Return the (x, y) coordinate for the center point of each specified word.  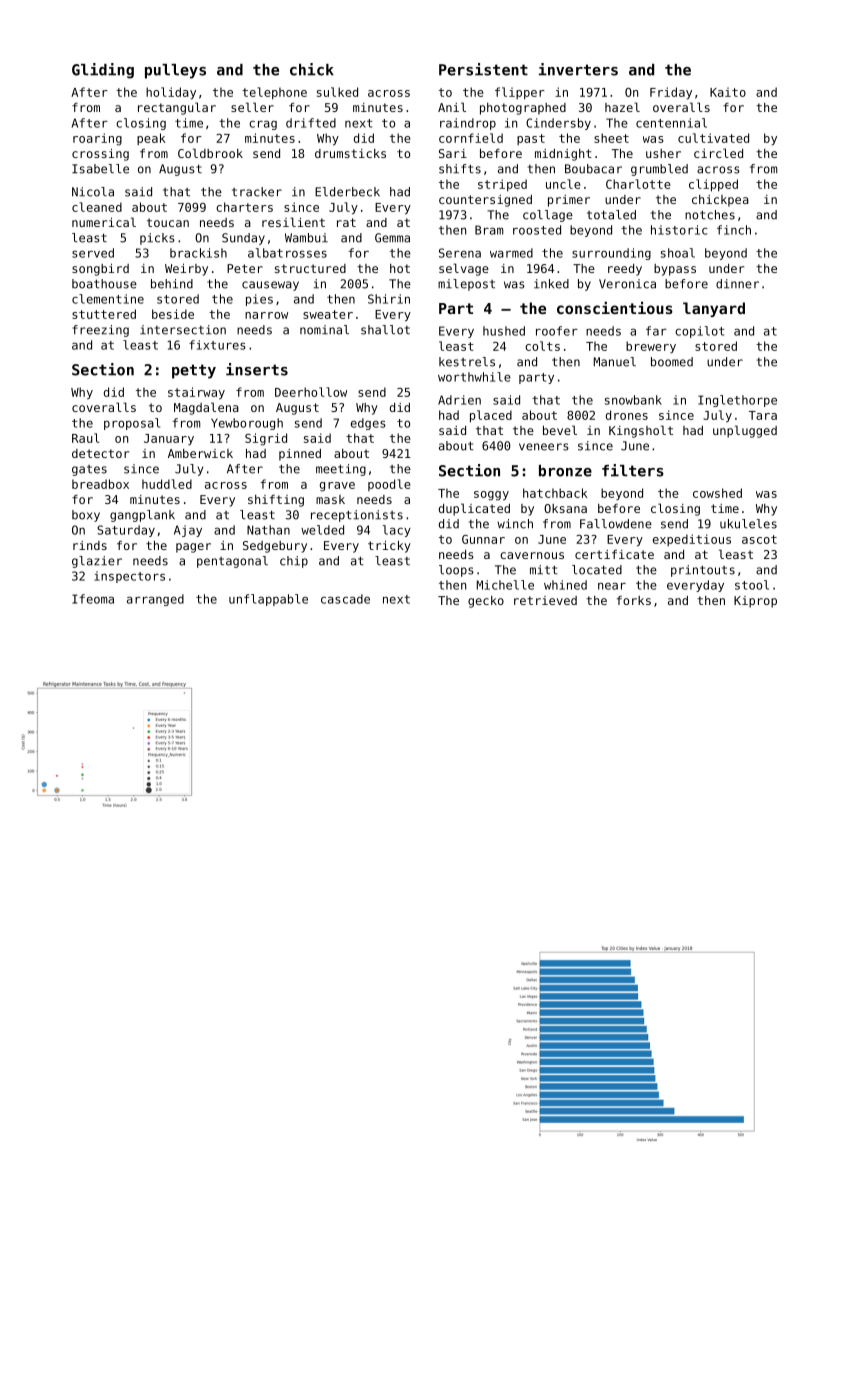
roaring (97, 139)
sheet (611, 138)
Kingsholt (641, 431)
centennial (671, 123)
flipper (519, 93)
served (93, 253)
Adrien (459, 400)
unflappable (268, 600)
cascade (345, 599)
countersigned (485, 201)
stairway (196, 393)
